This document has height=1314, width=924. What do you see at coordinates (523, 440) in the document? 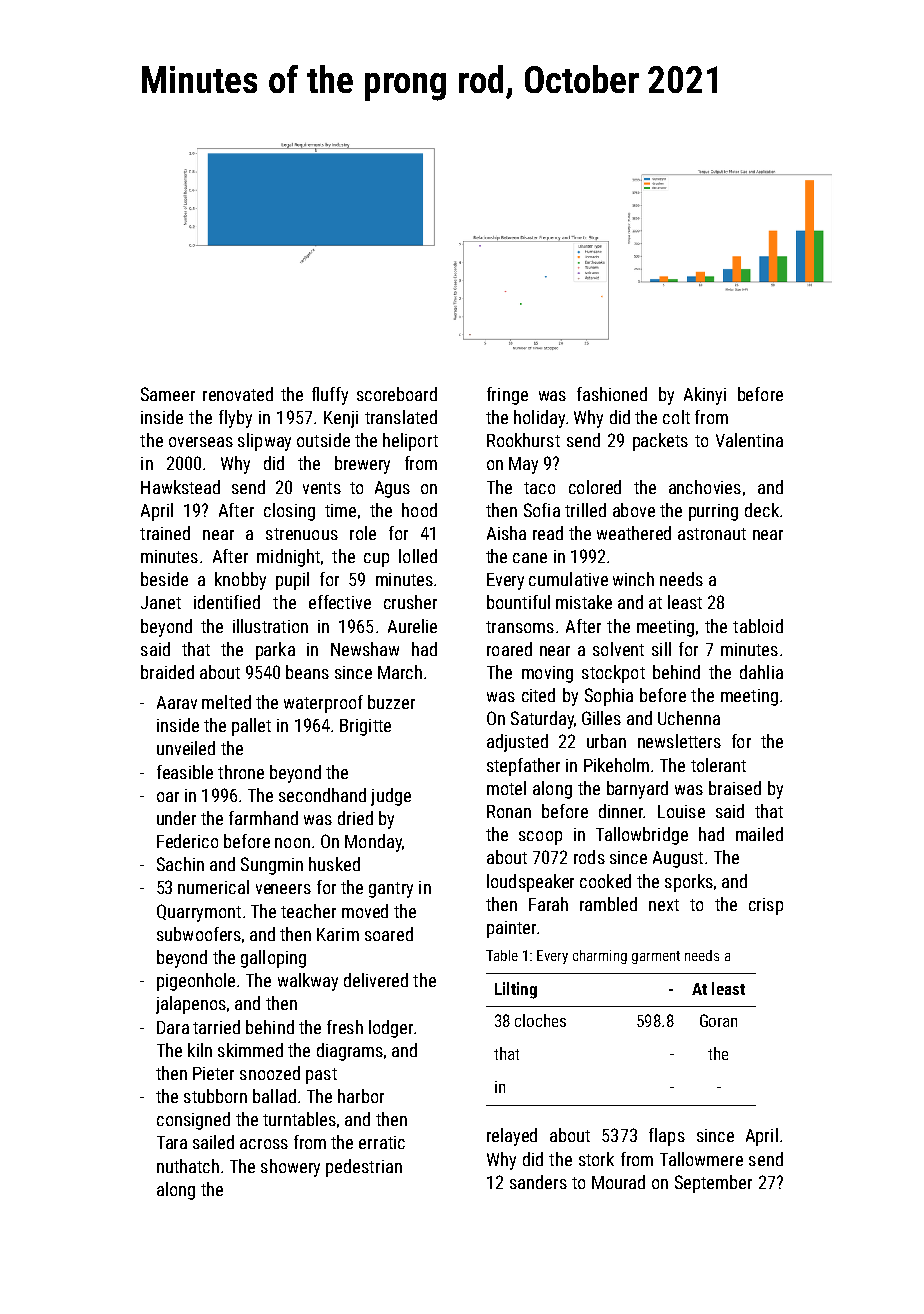
I see `Rookhurst` at bounding box center [523, 440].
